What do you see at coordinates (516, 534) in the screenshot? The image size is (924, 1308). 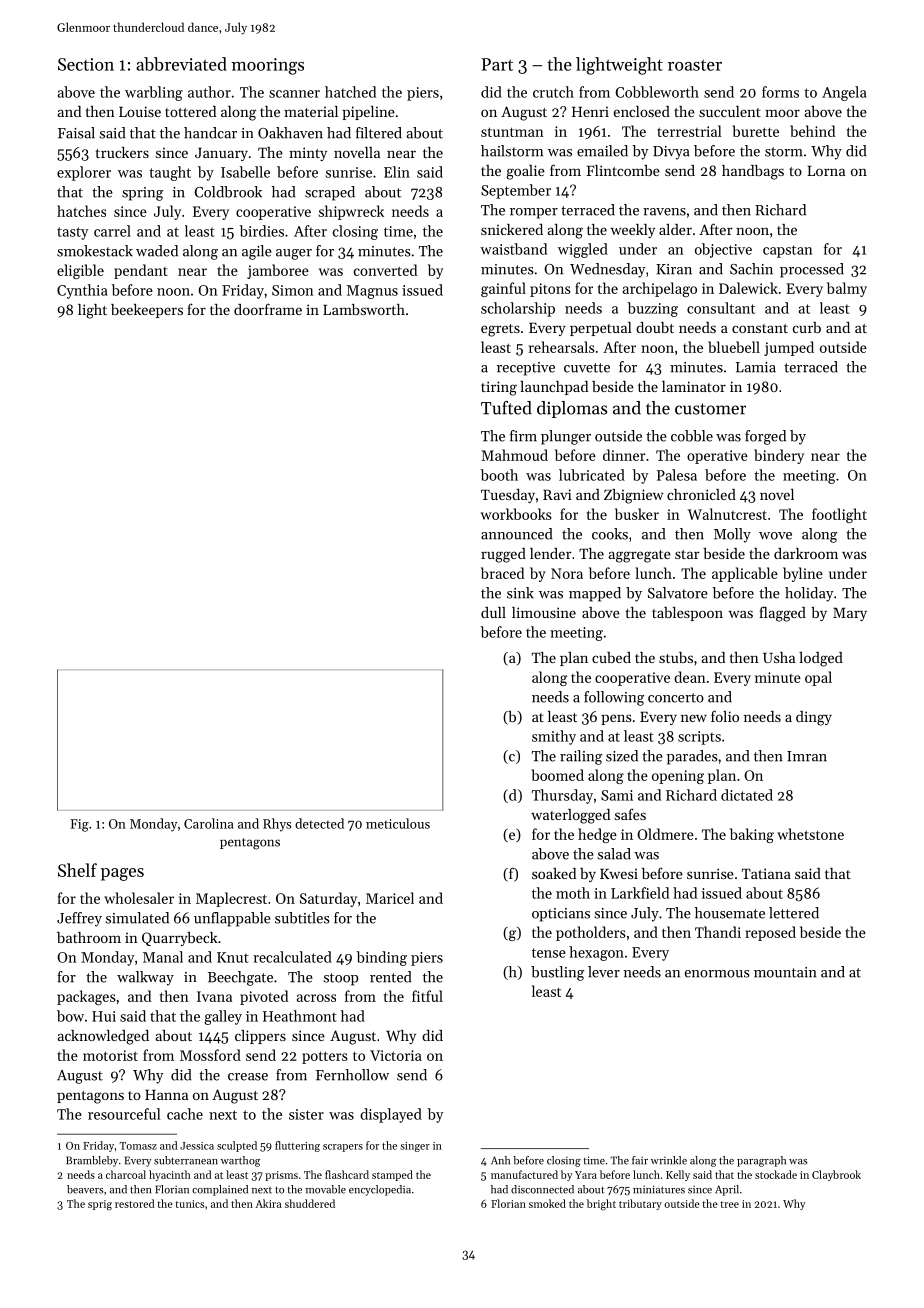 I see `announced` at bounding box center [516, 534].
